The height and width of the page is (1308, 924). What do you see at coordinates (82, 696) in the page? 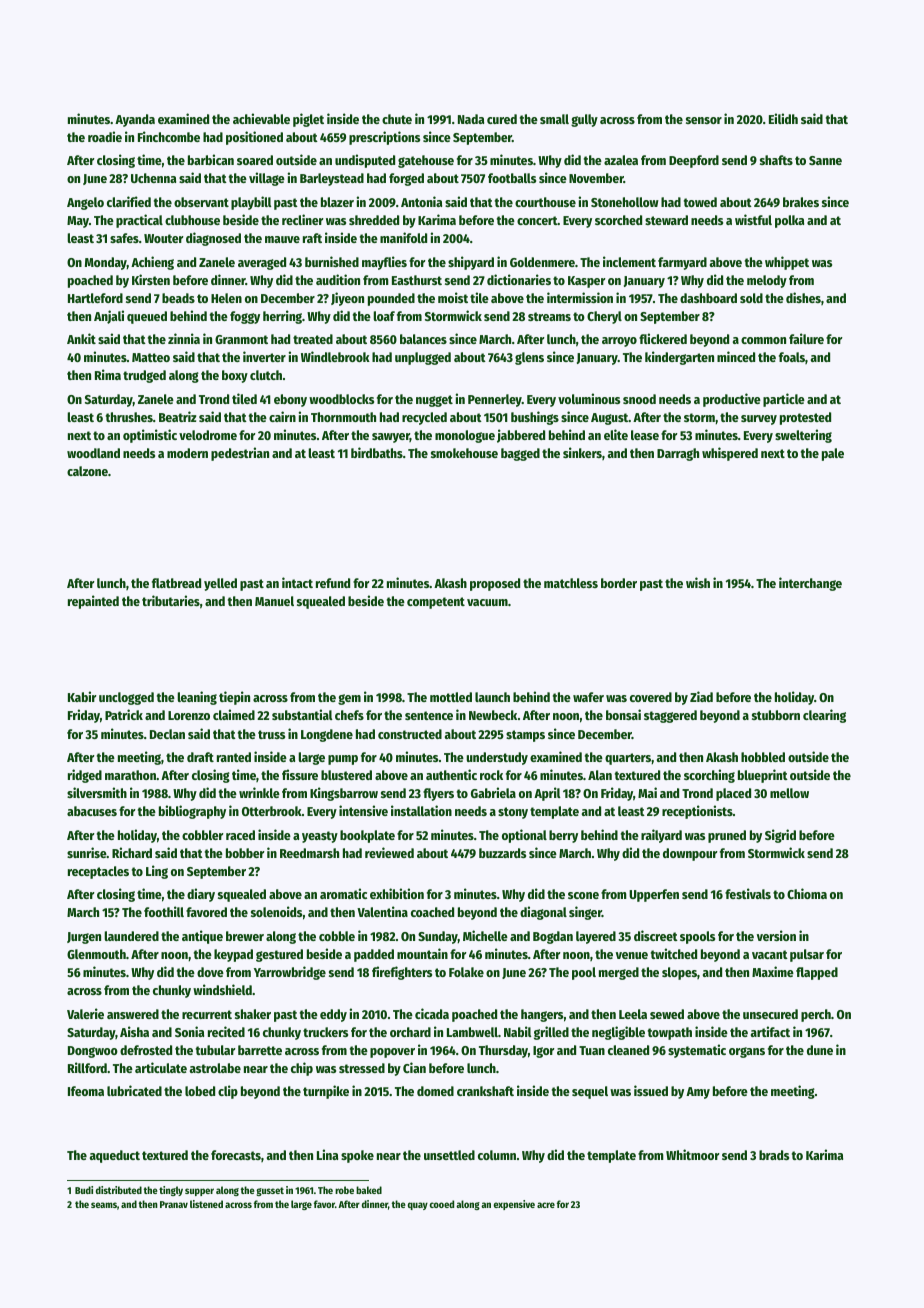
I see `Kabir` at bounding box center [82, 696].
